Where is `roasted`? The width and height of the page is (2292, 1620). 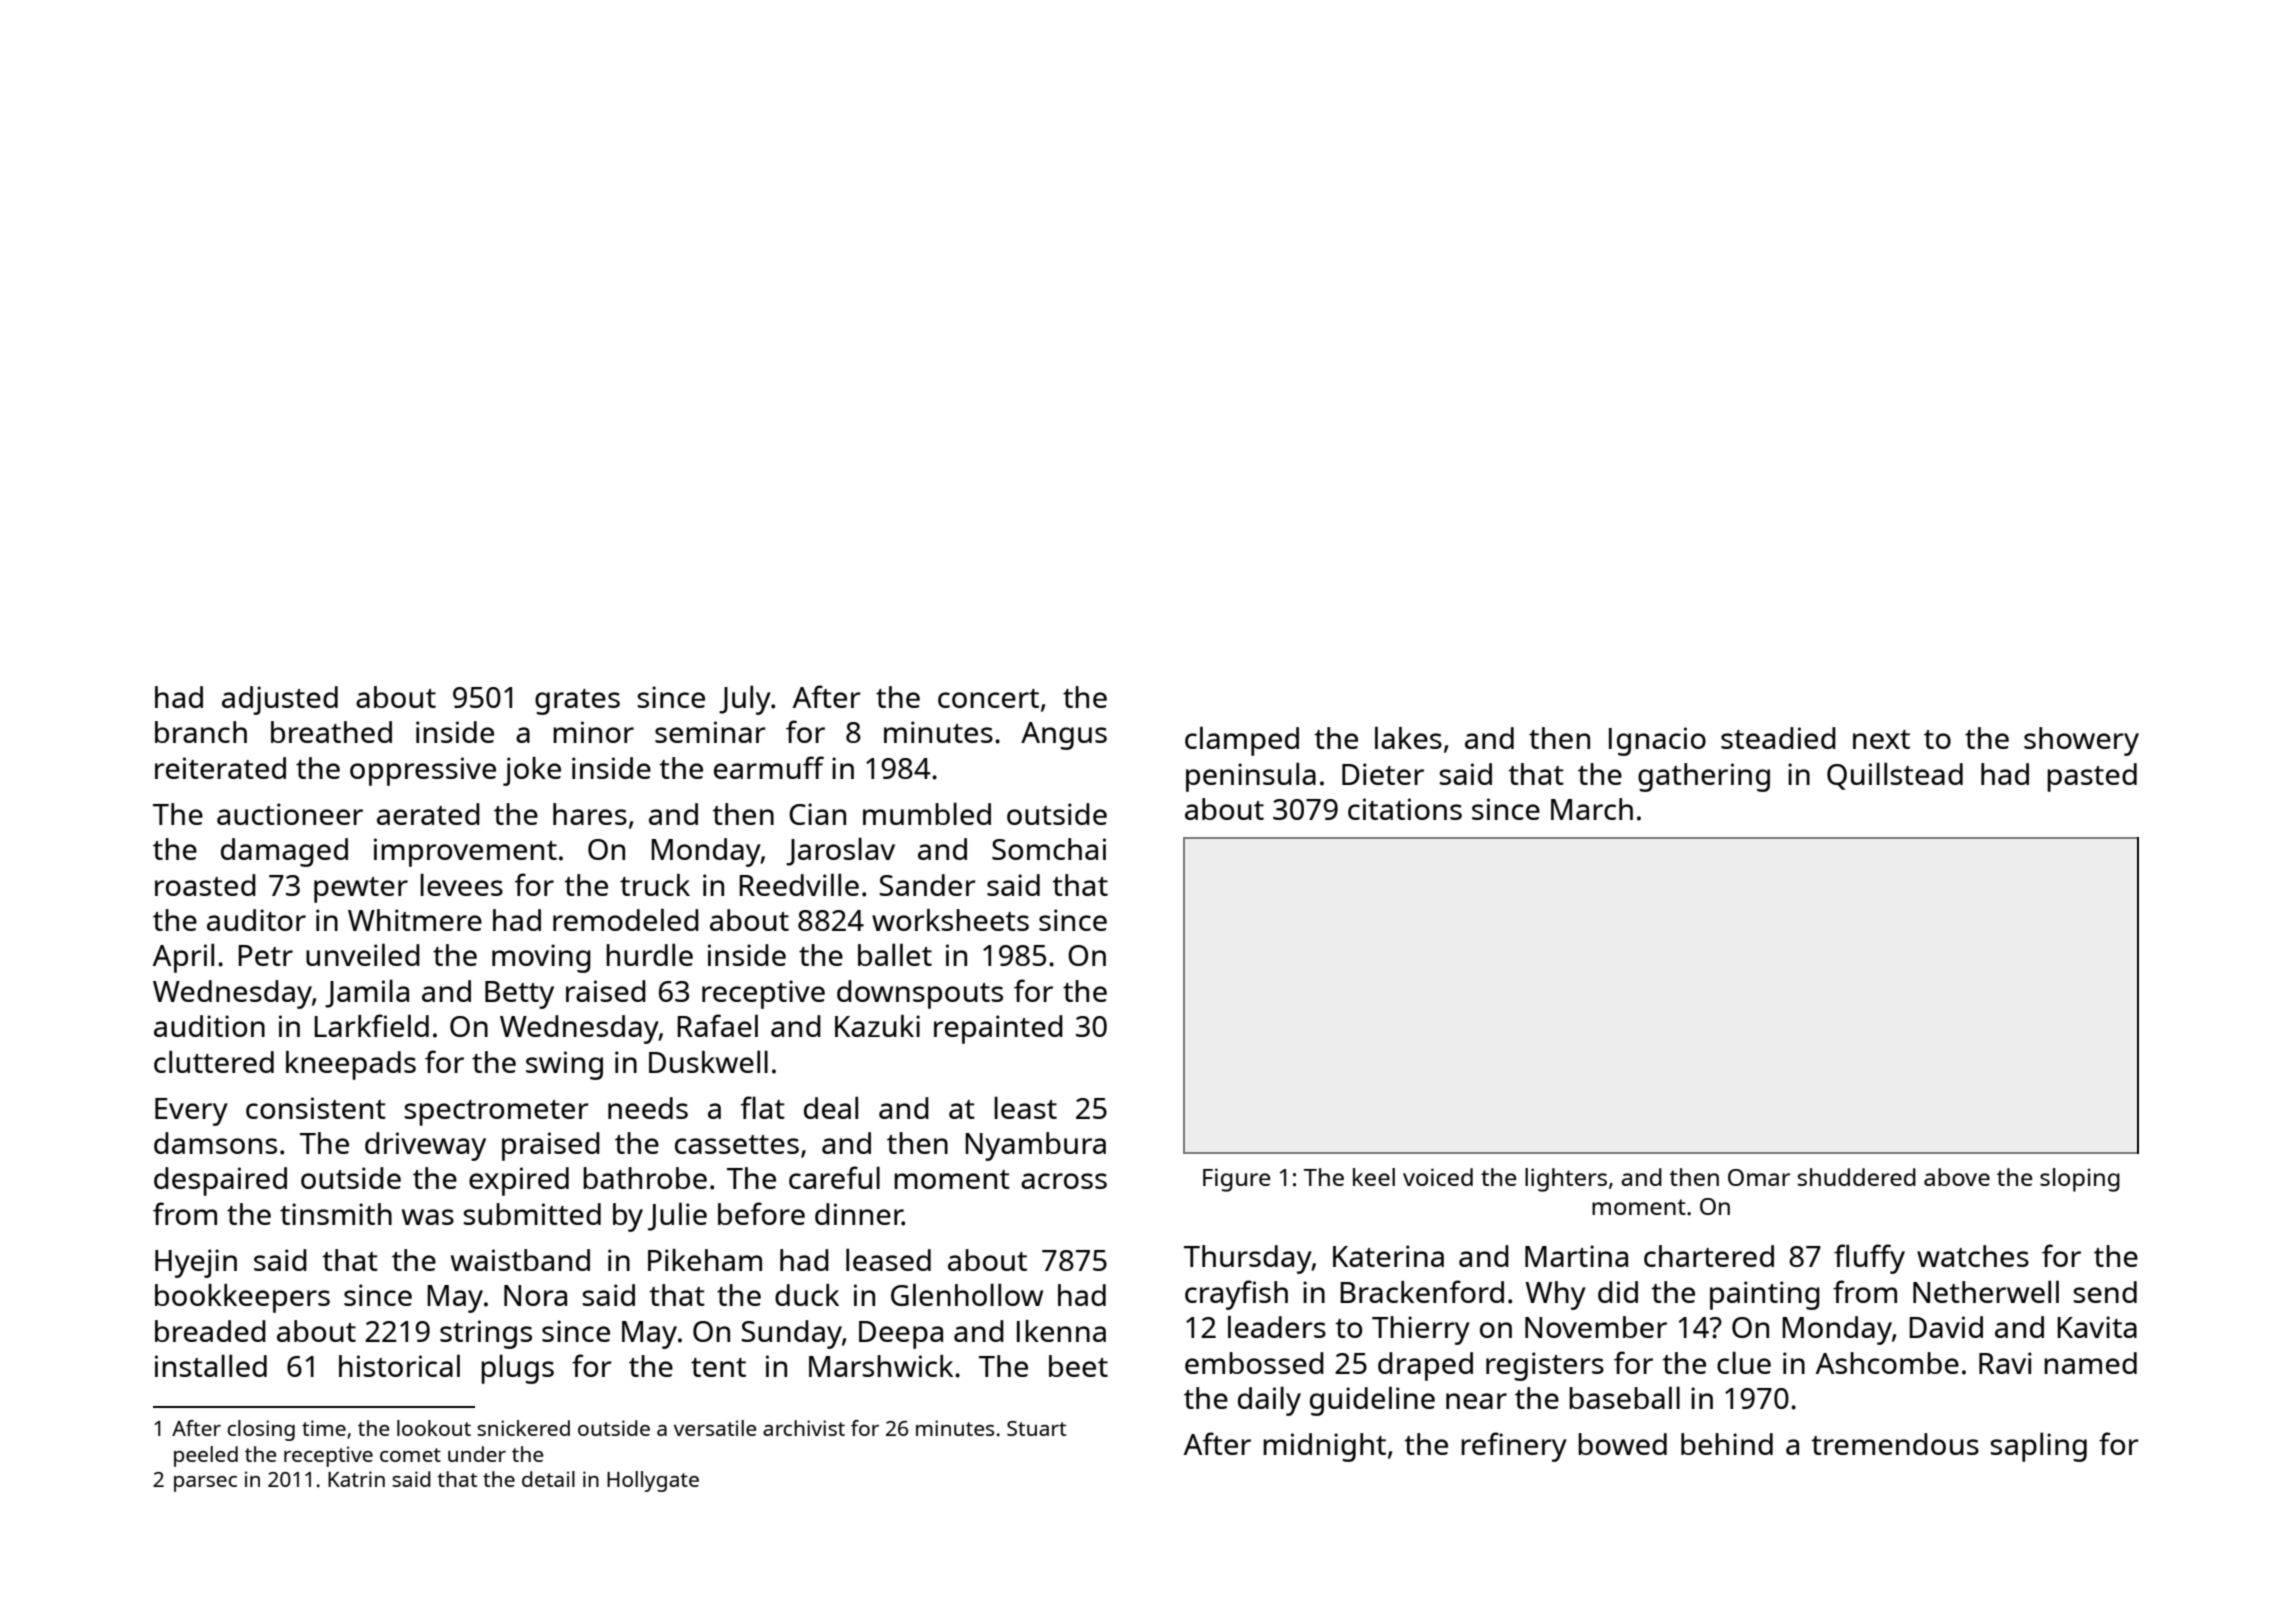
roasted is located at coordinates (205, 885).
